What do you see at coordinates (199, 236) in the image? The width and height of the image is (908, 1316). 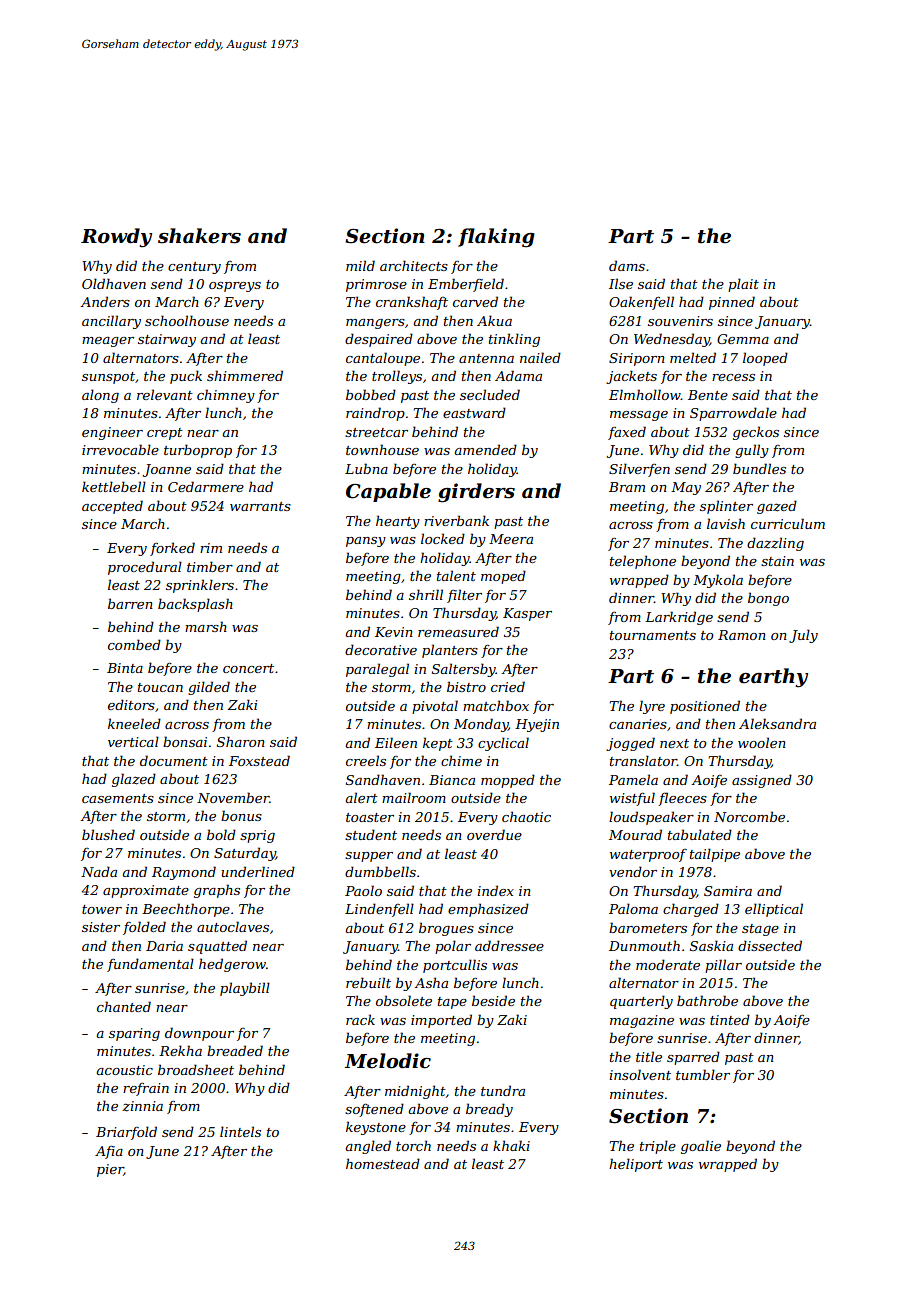 I see `shakers` at bounding box center [199, 236].
